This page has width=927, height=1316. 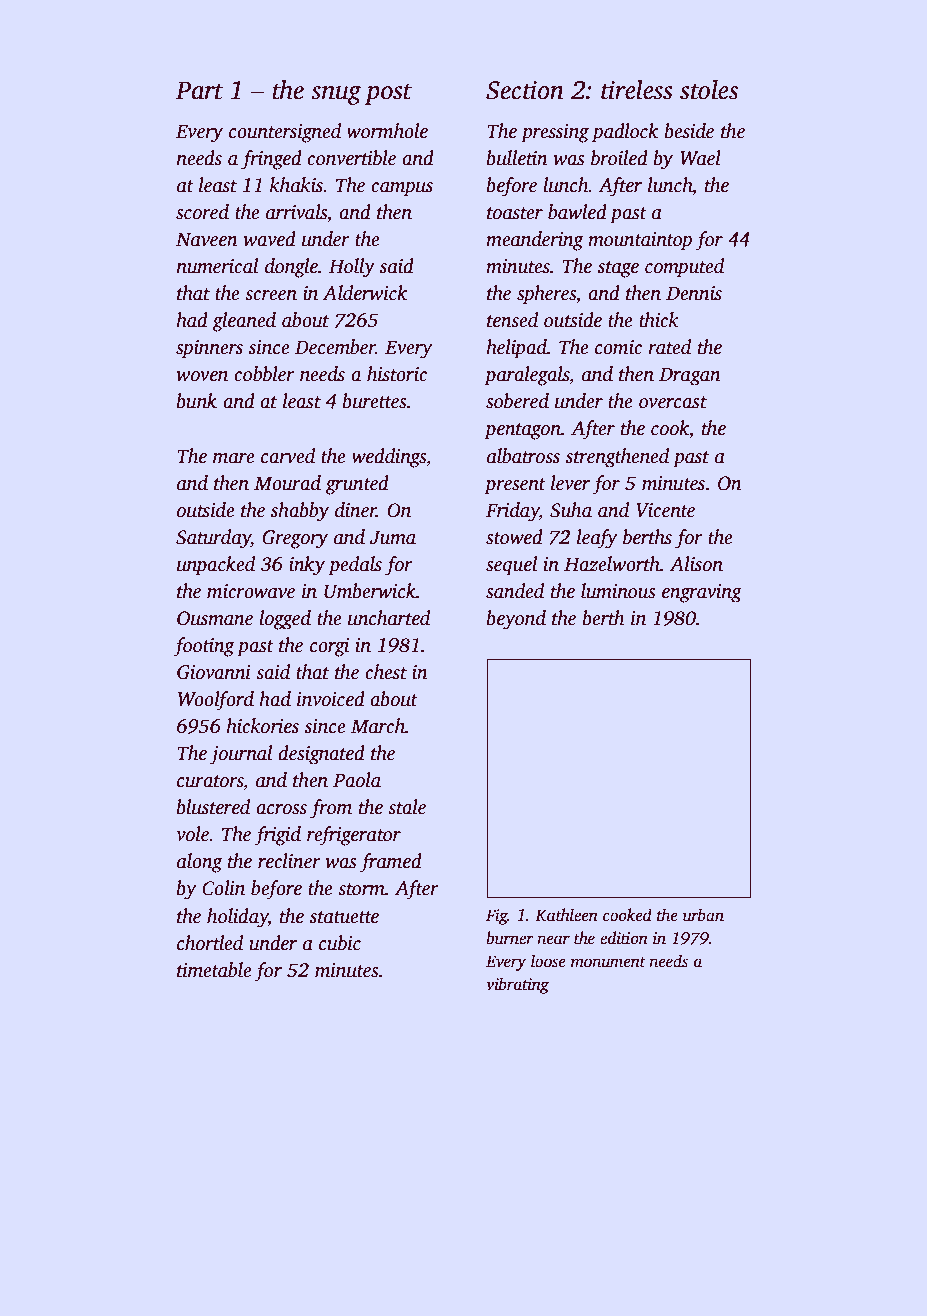 What do you see at coordinates (517, 985) in the page?
I see `vibrating` at bounding box center [517, 985].
